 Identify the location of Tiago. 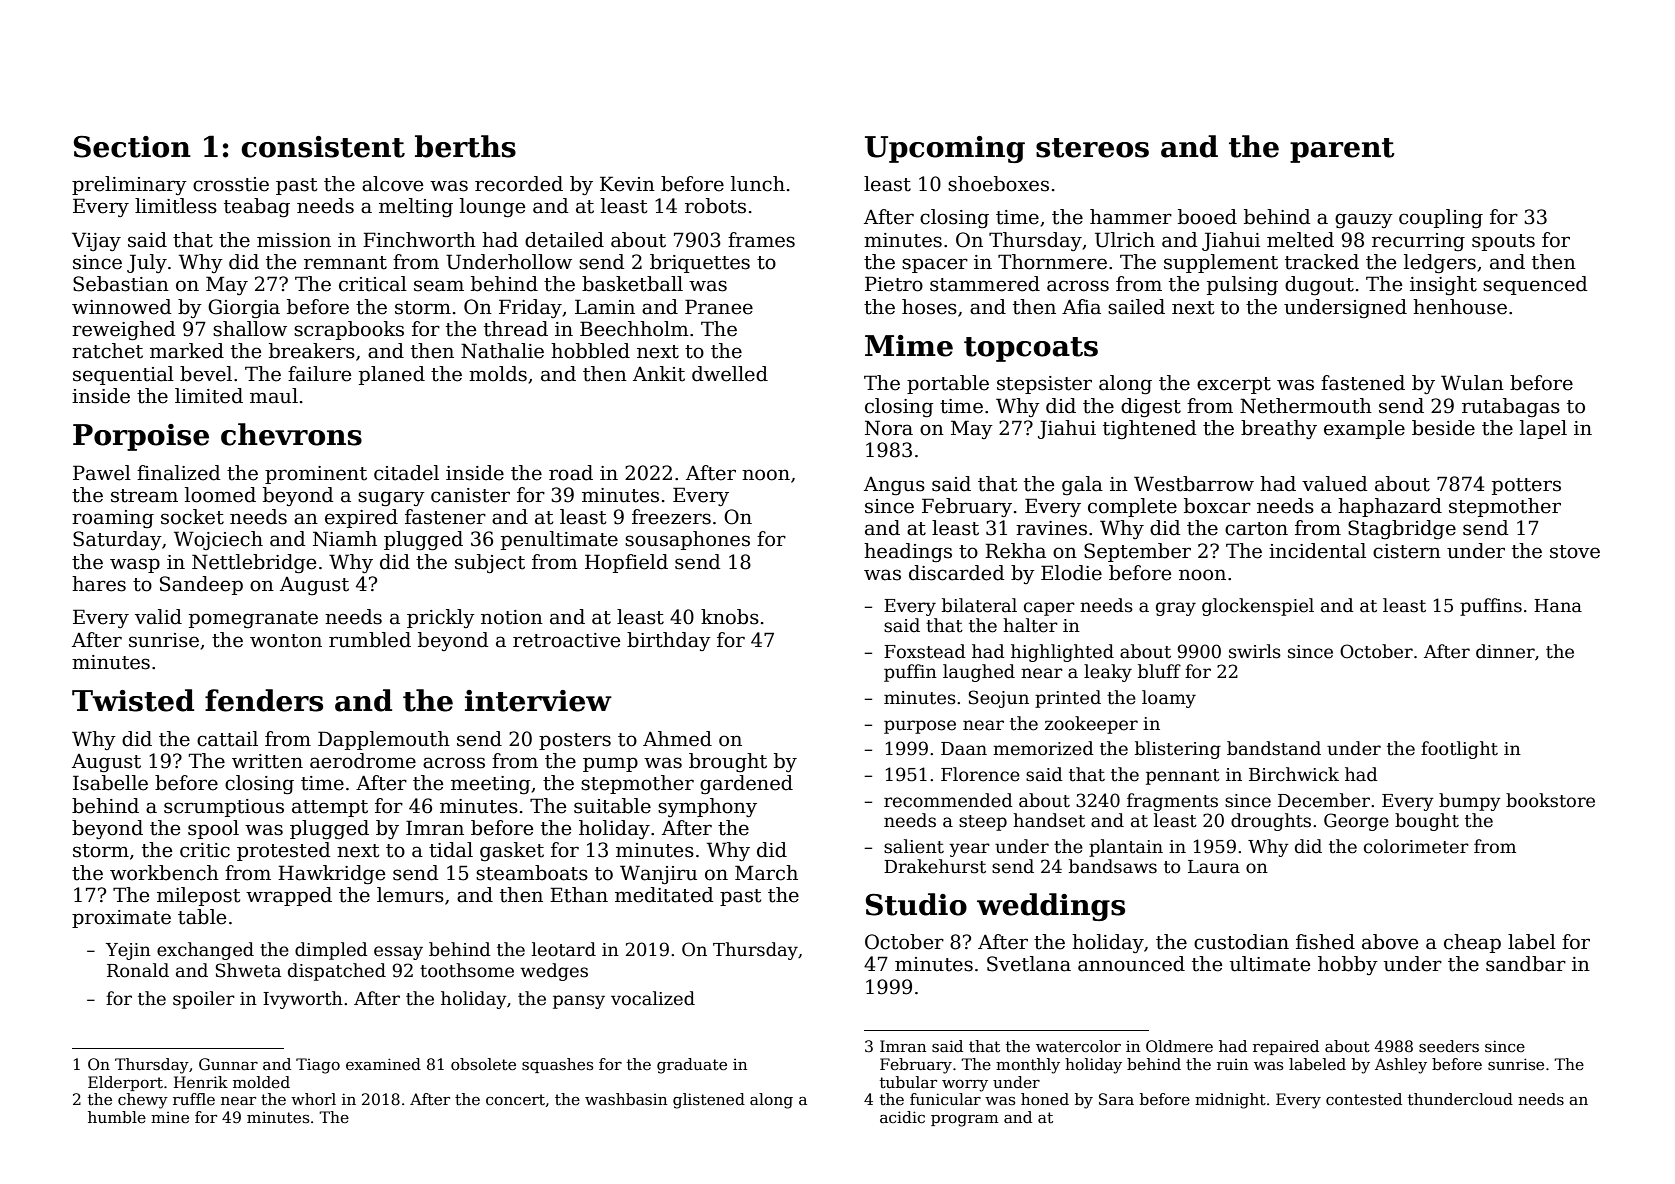
(318, 1066).
